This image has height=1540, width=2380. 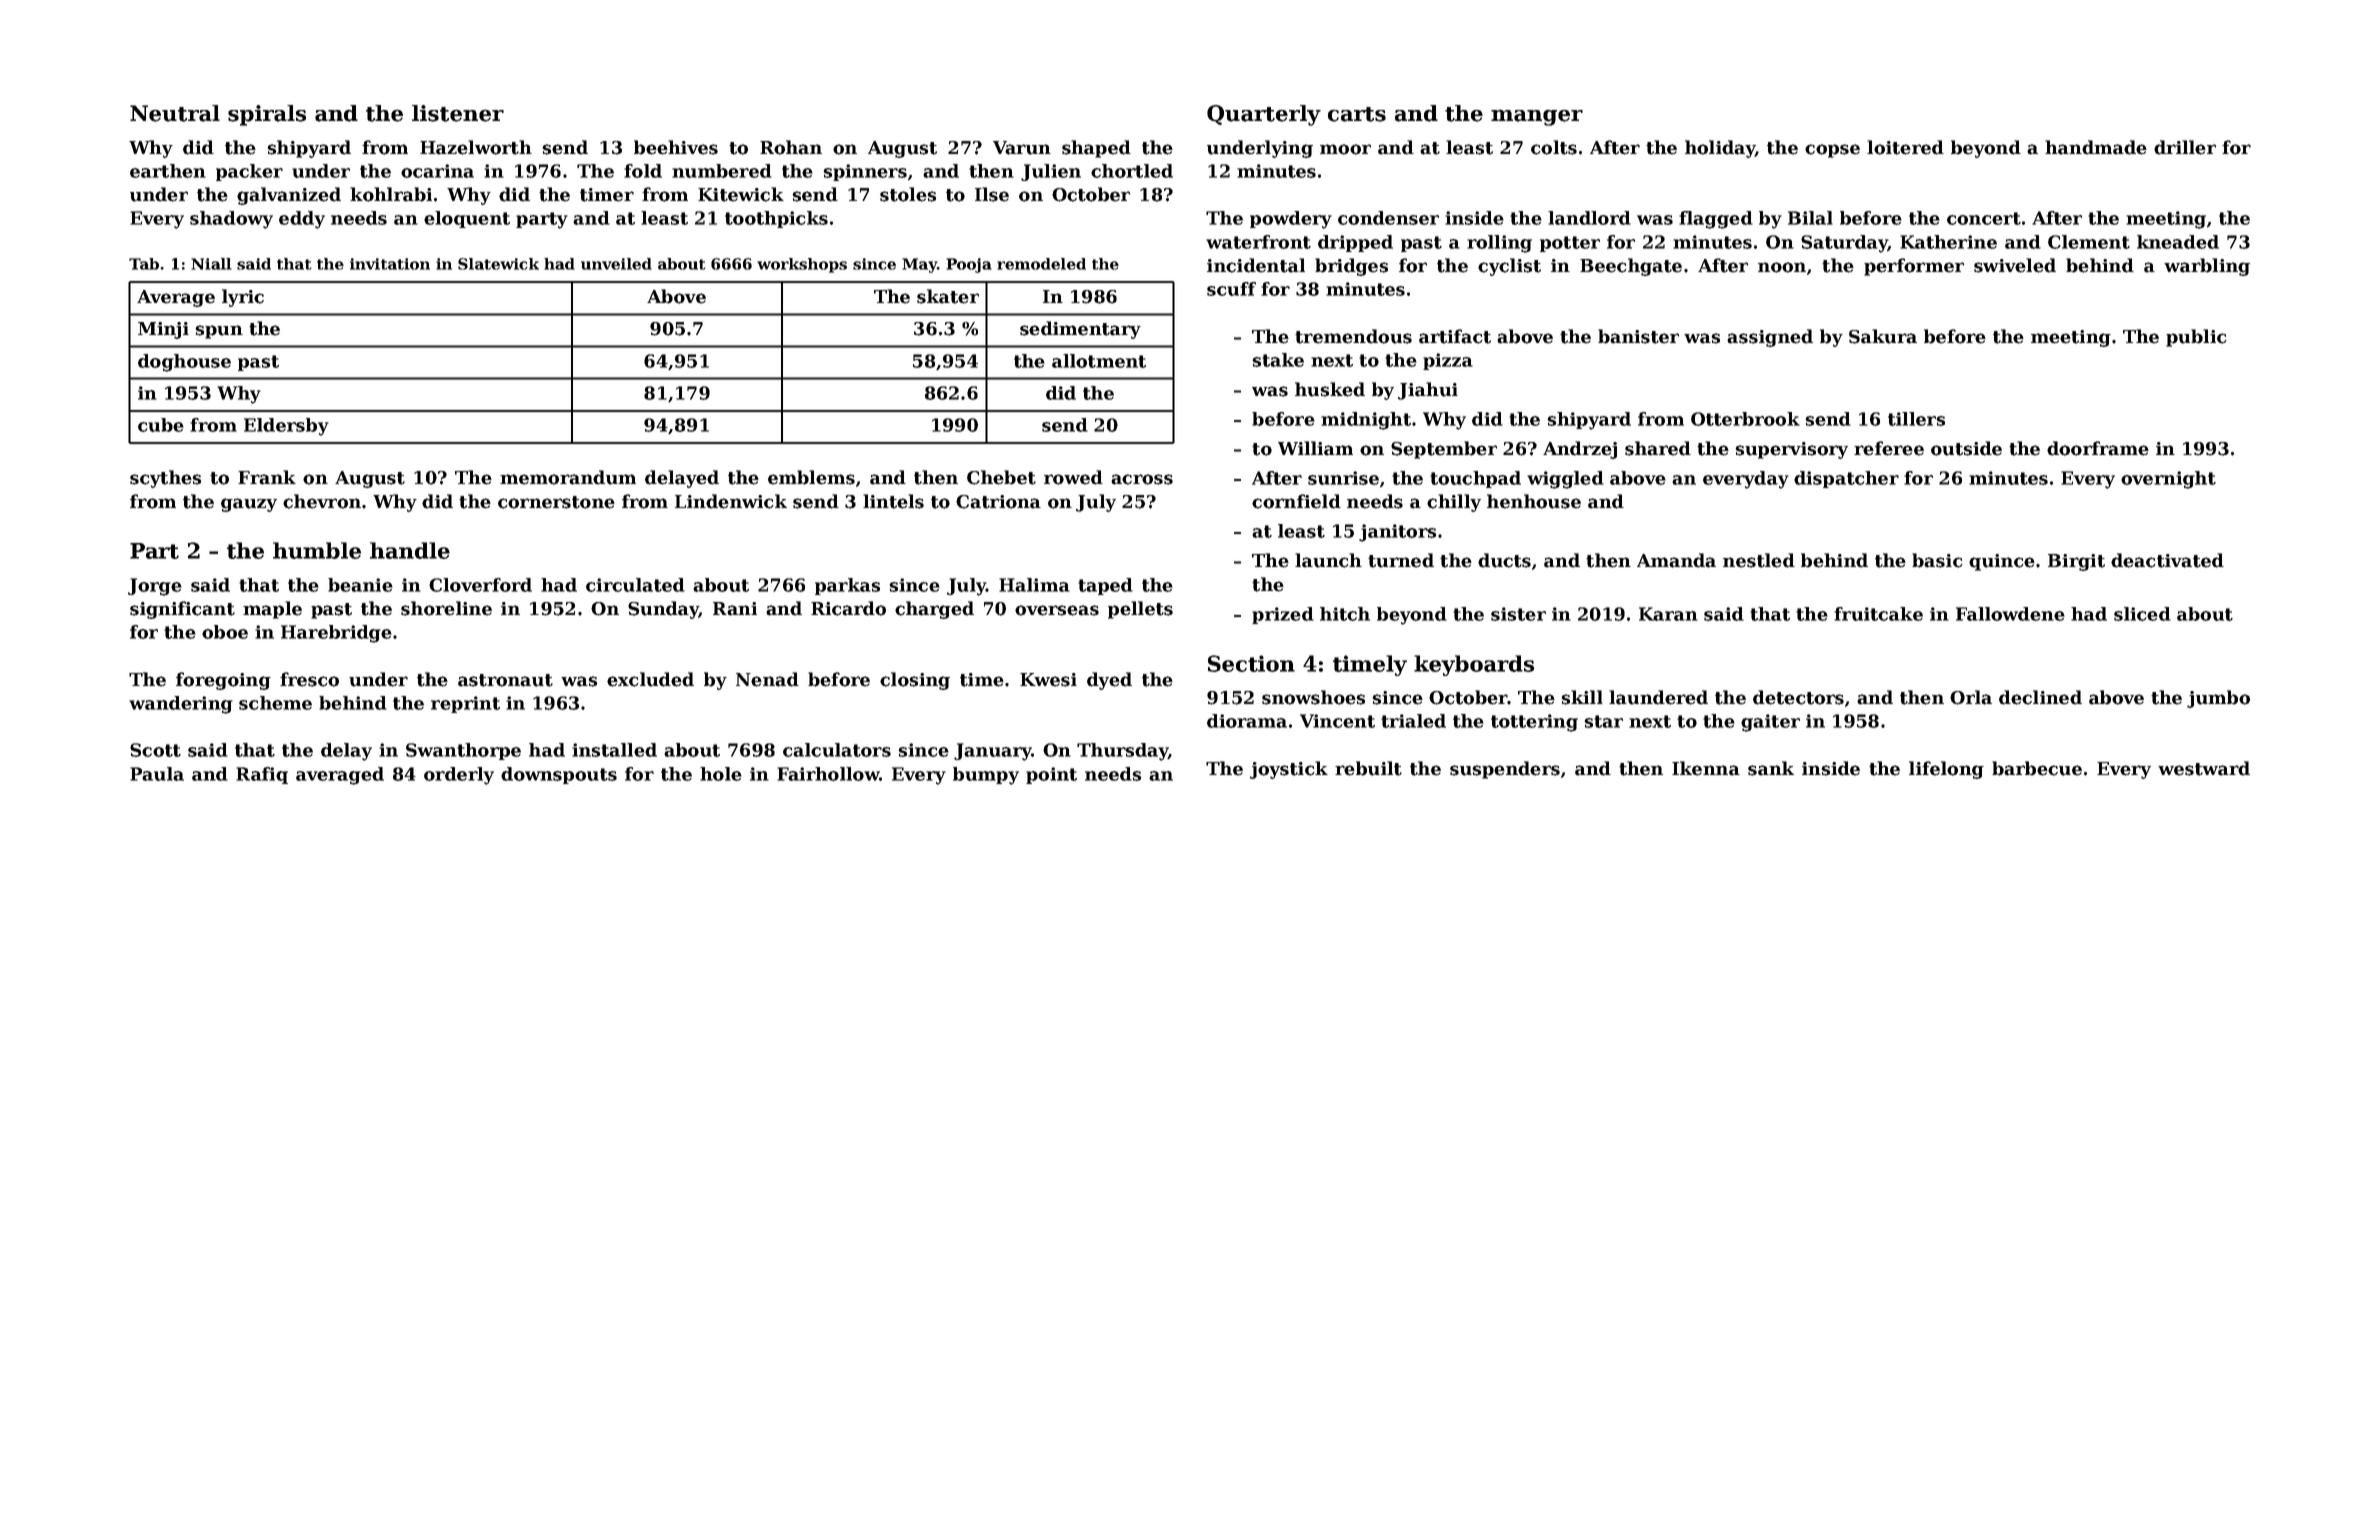 I want to click on jumbo, so click(x=2218, y=699).
